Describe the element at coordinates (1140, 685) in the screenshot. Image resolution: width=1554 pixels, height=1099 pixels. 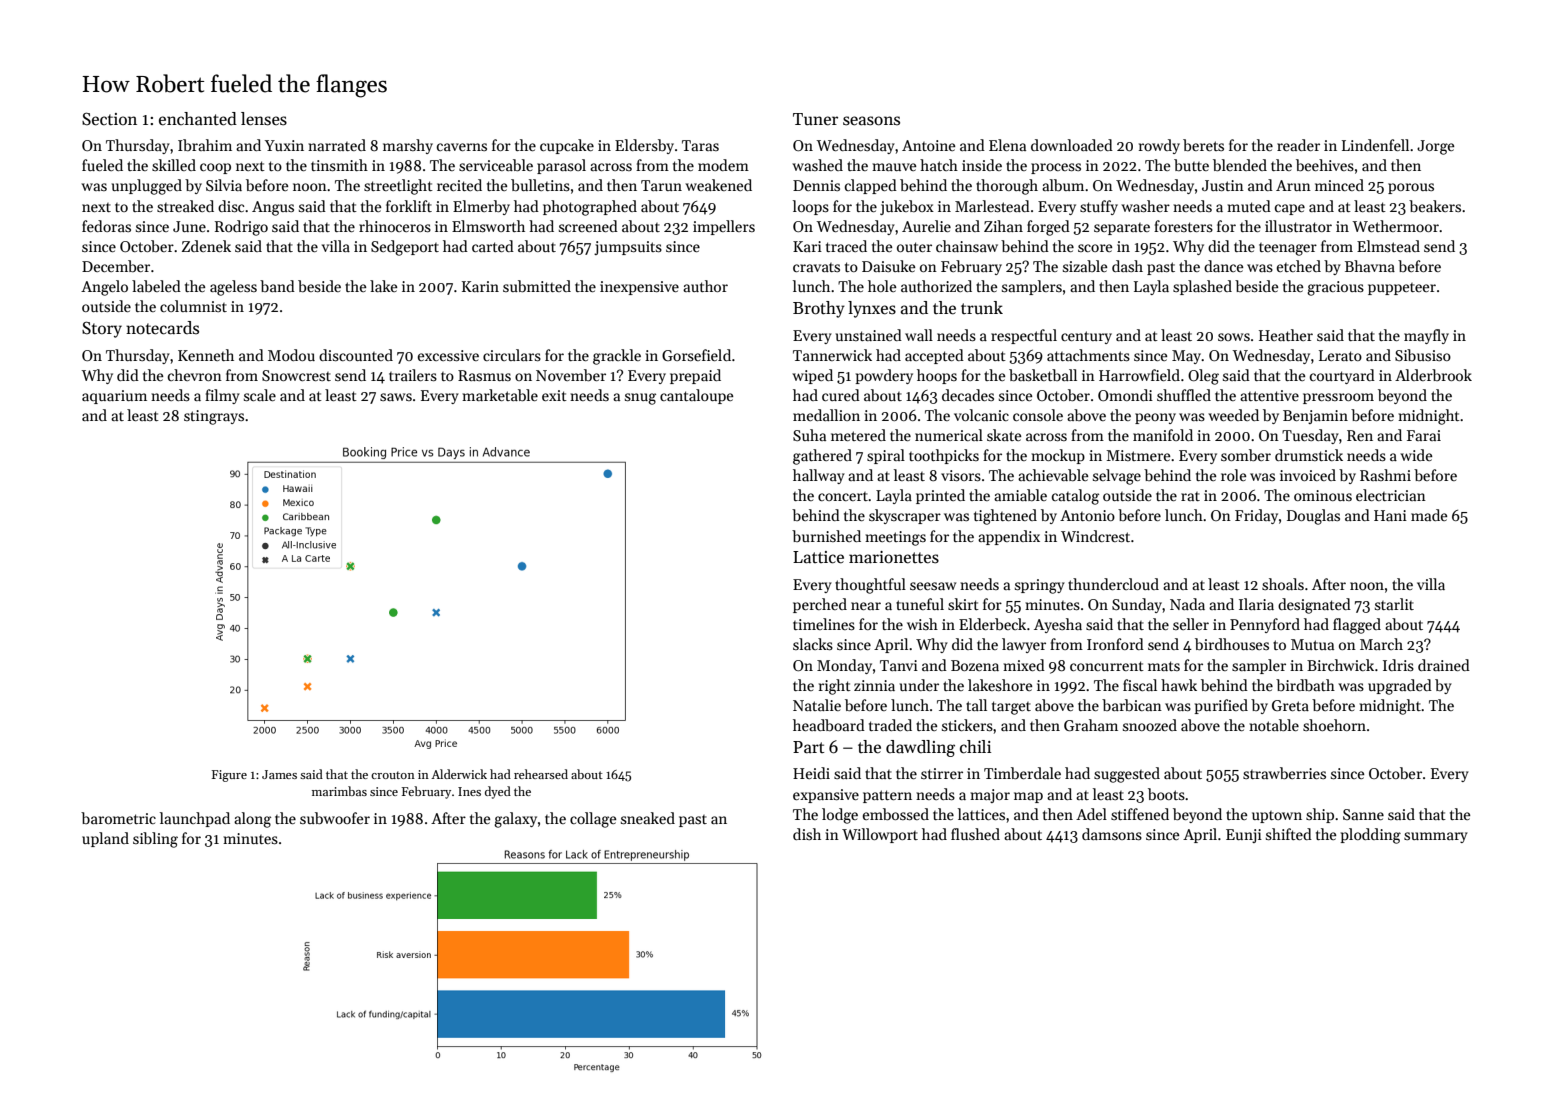
I see `fiscal` at that location.
